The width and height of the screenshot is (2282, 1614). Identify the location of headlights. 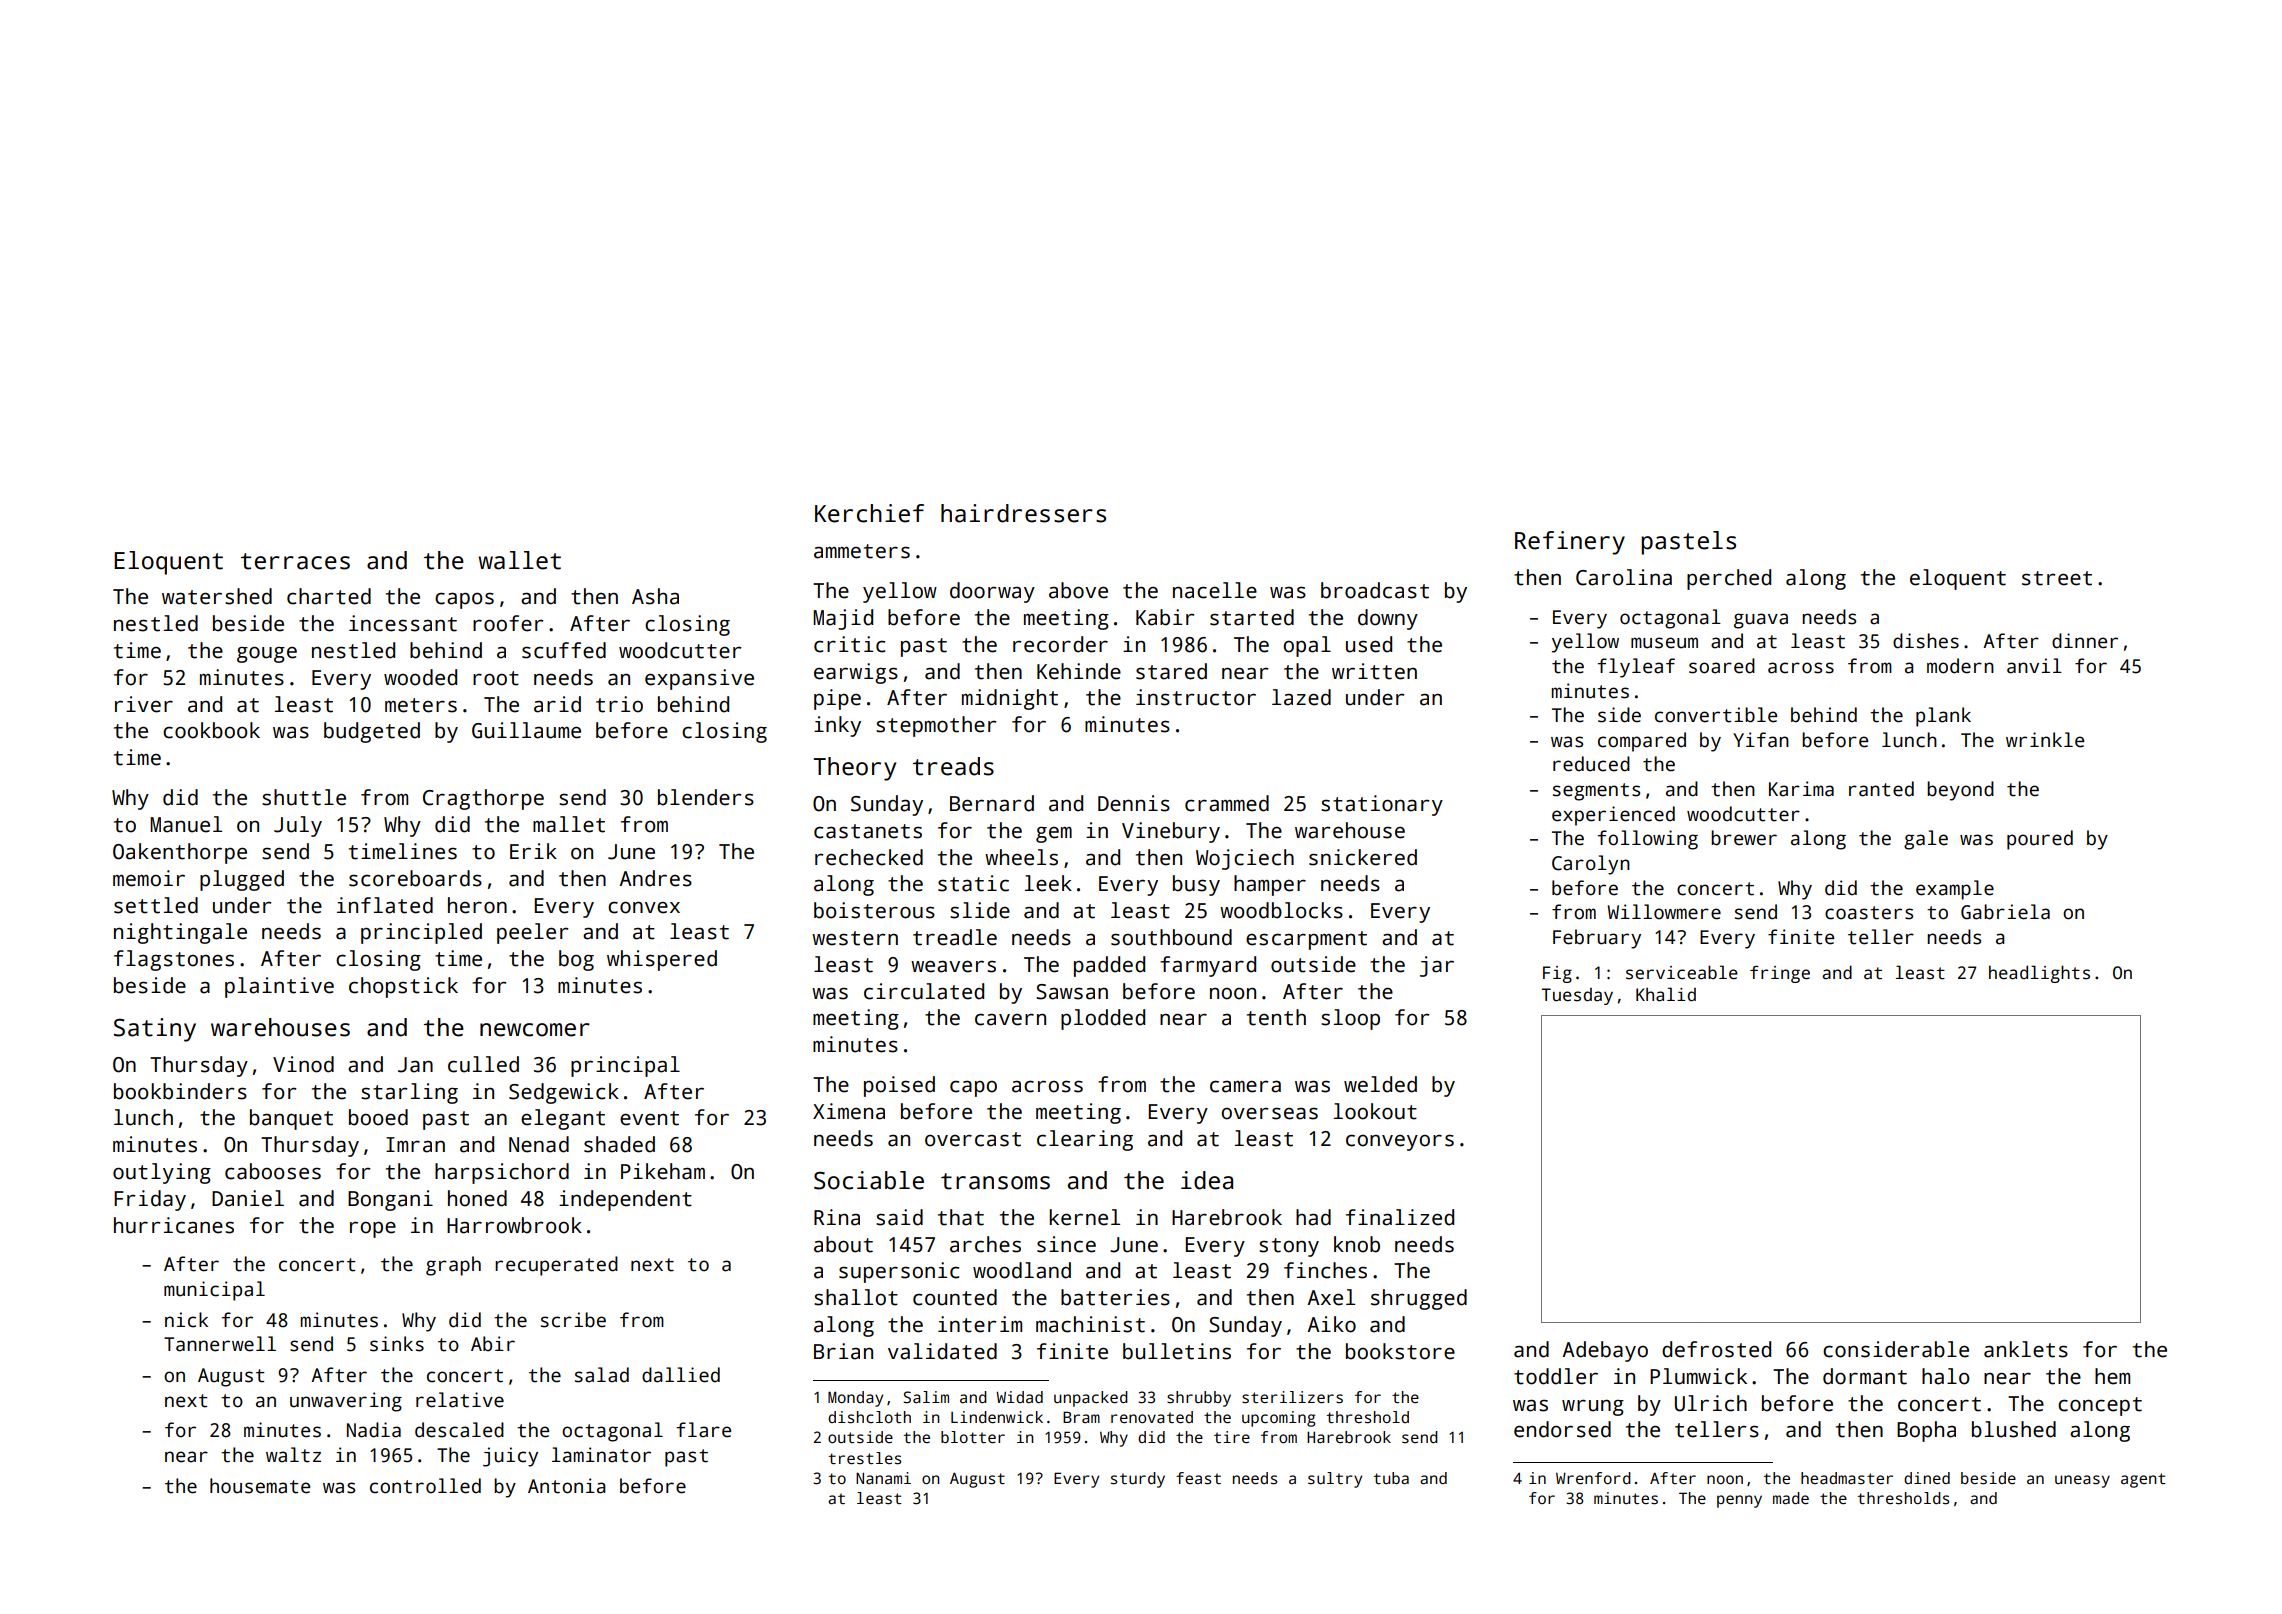
(2039, 974).
